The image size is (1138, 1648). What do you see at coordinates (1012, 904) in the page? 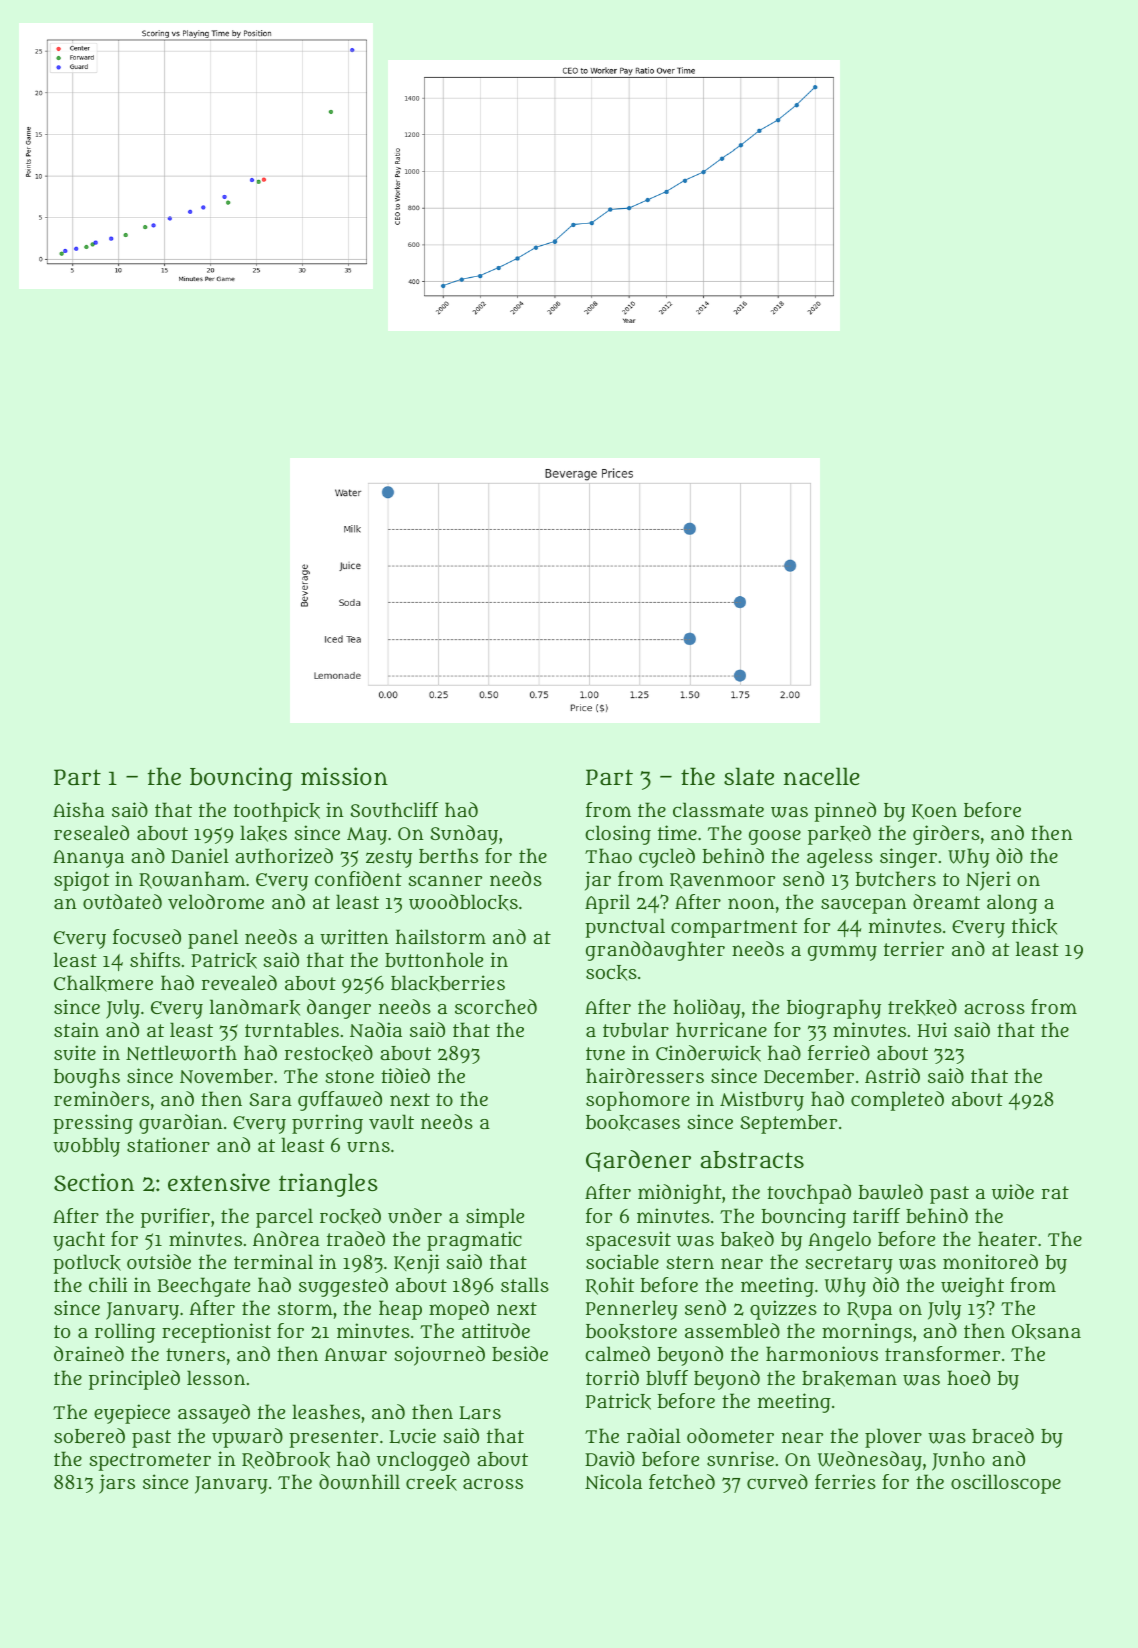
I see `along` at bounding box center [1012, 904].
